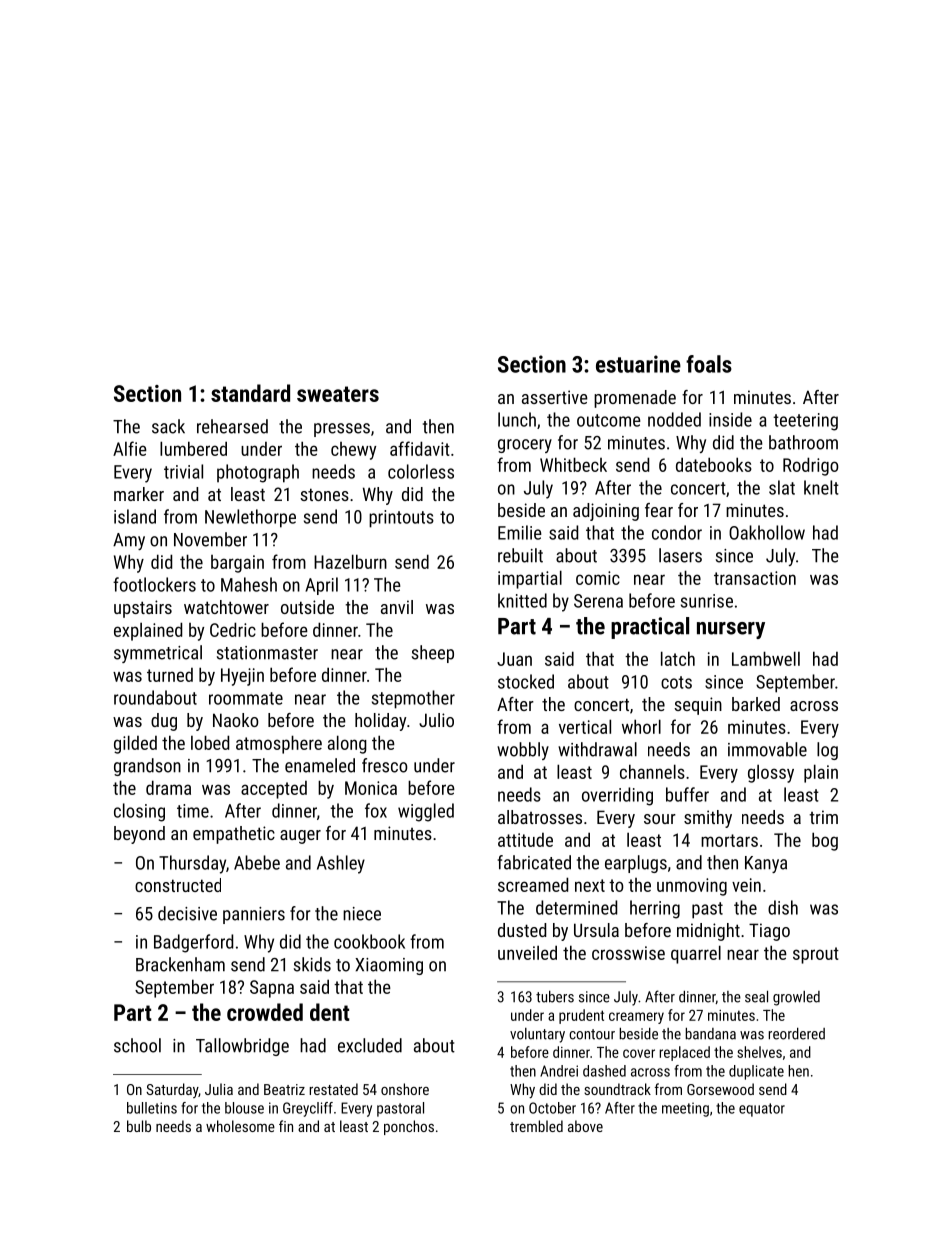  I want to click on bulb, so click(139, 1126).
